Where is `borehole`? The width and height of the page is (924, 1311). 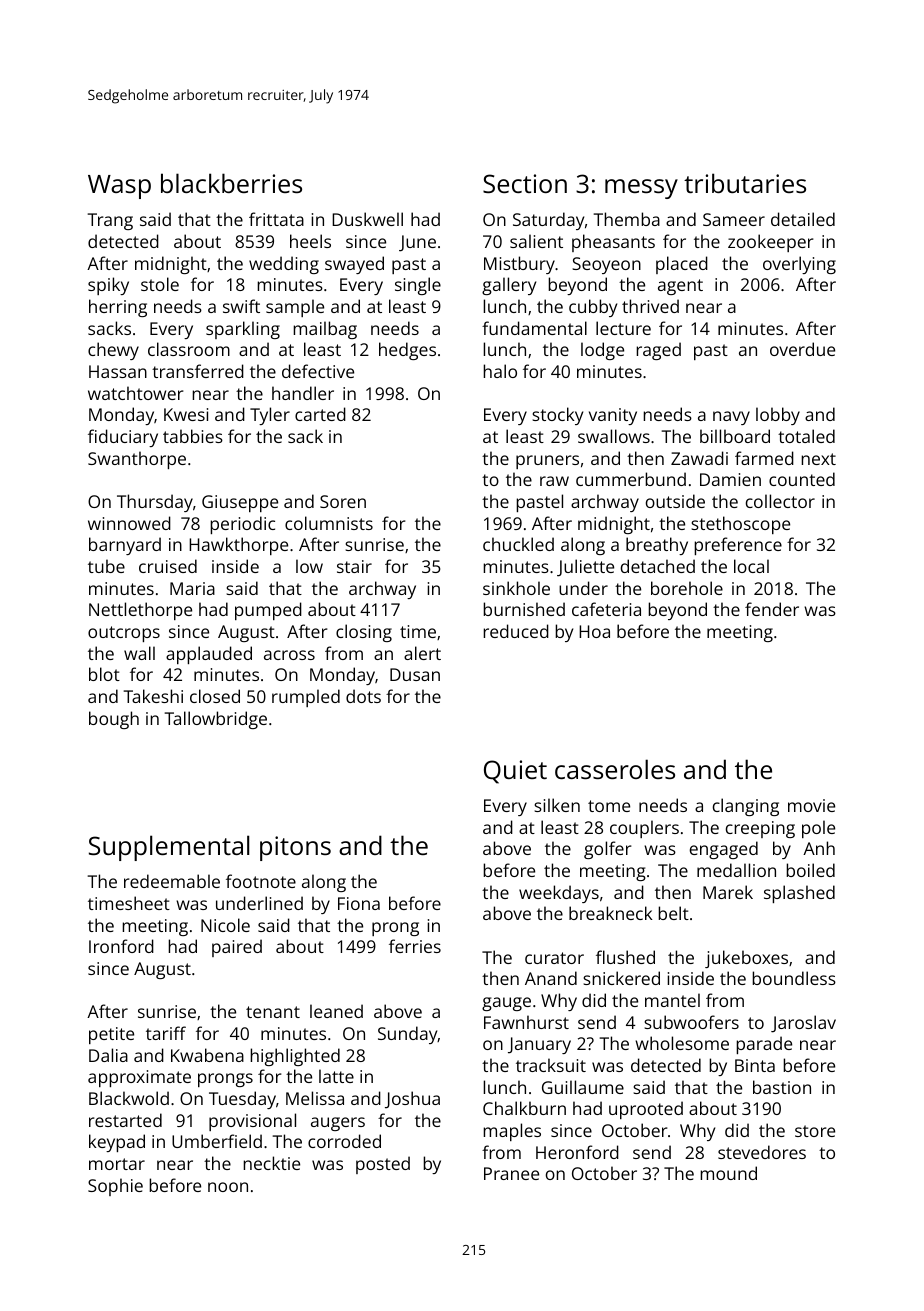 borehole is located at coordinates (687, 588).
